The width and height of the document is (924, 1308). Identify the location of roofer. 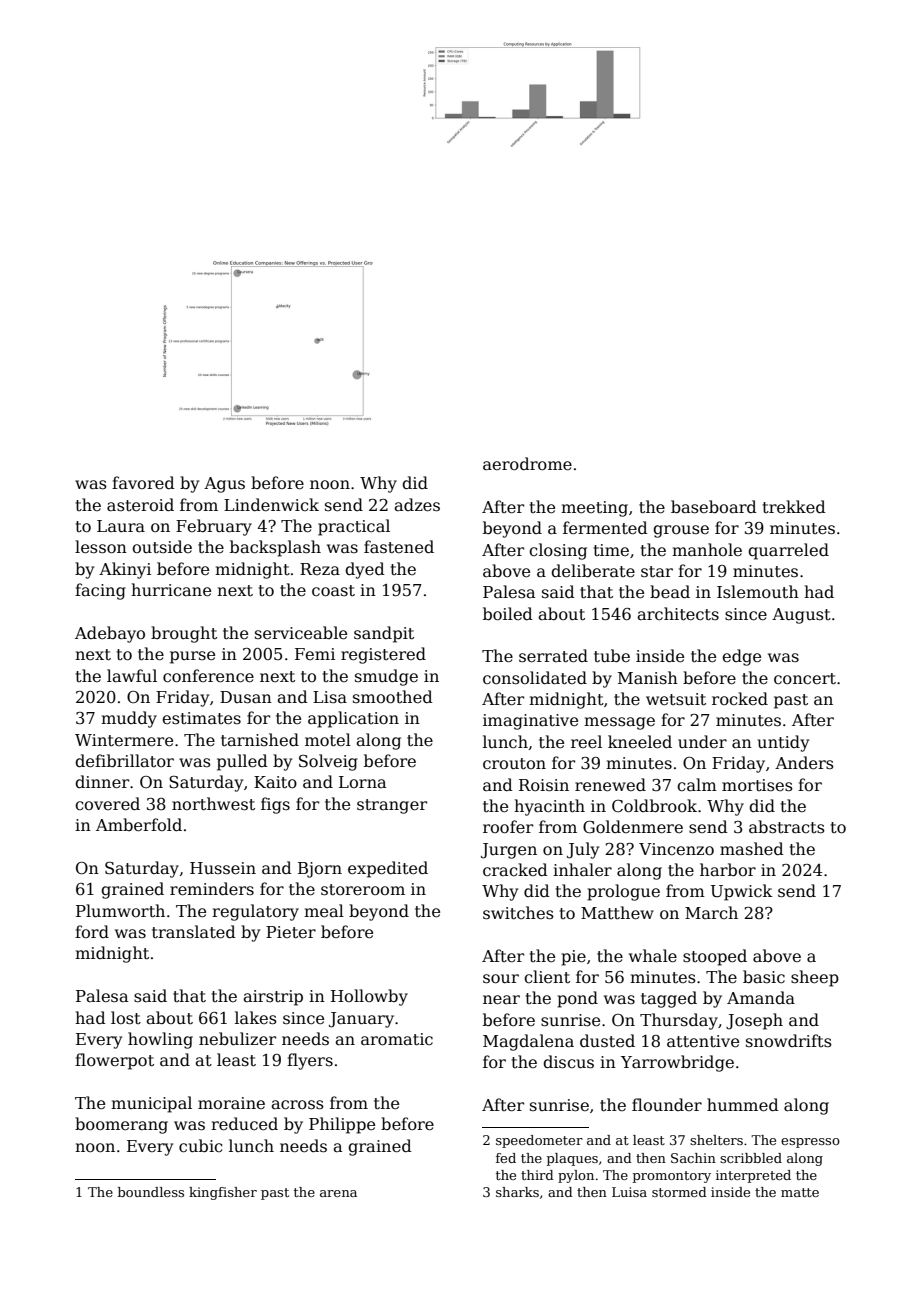
(508, 827).
